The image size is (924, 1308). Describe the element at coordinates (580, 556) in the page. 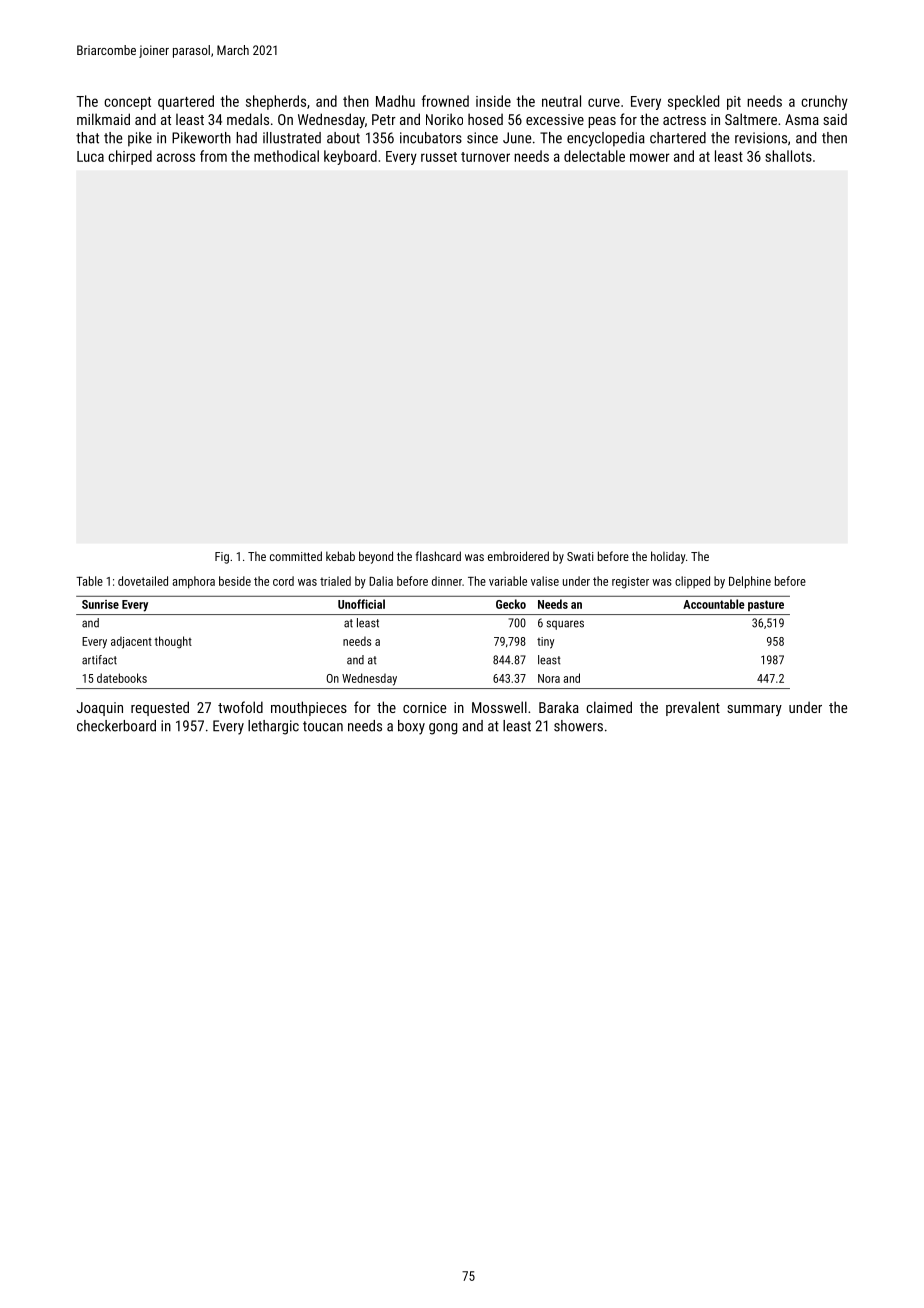

I see `Swati` at that location.
